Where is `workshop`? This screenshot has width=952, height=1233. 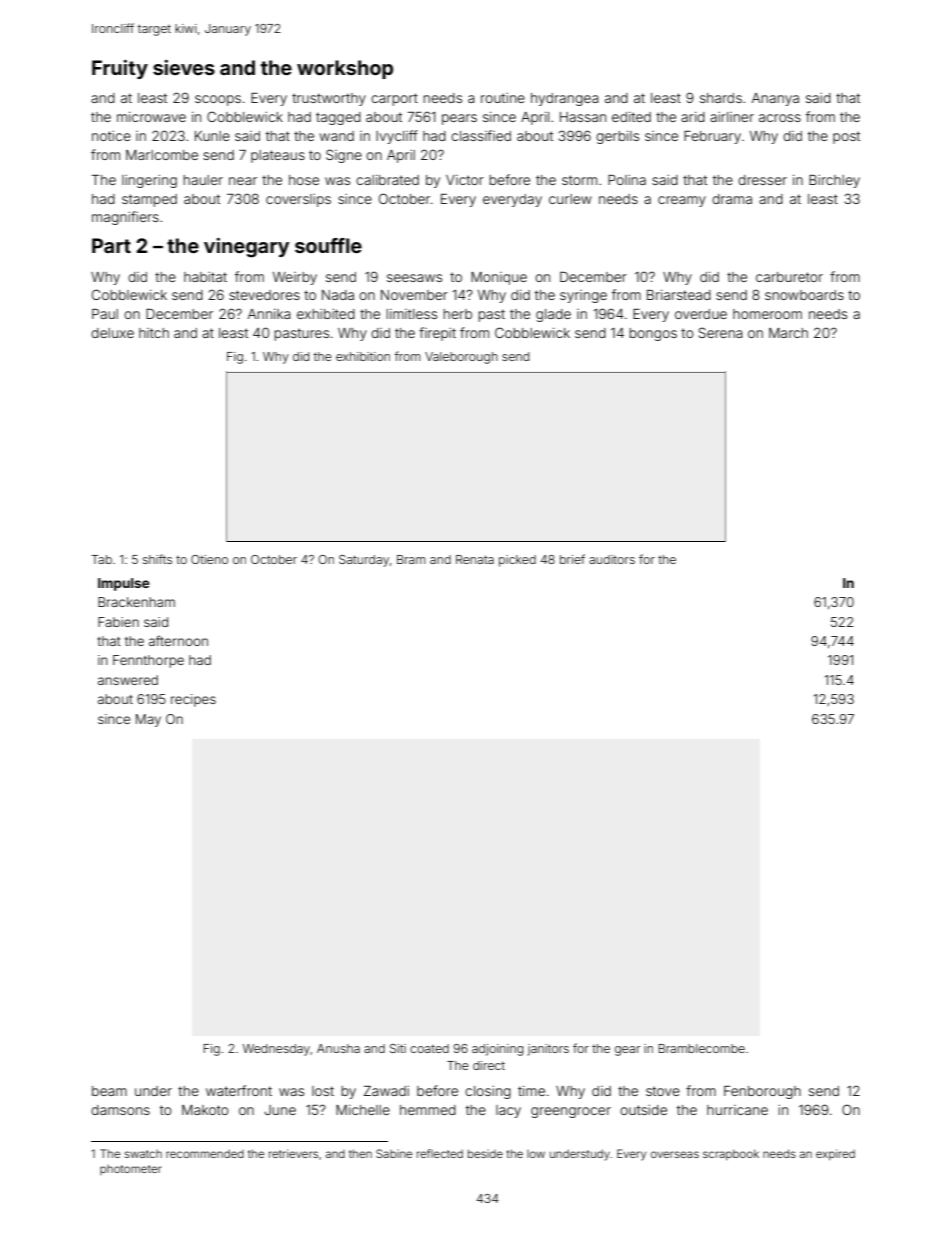
workshop is located at coordinates (345, 69).
